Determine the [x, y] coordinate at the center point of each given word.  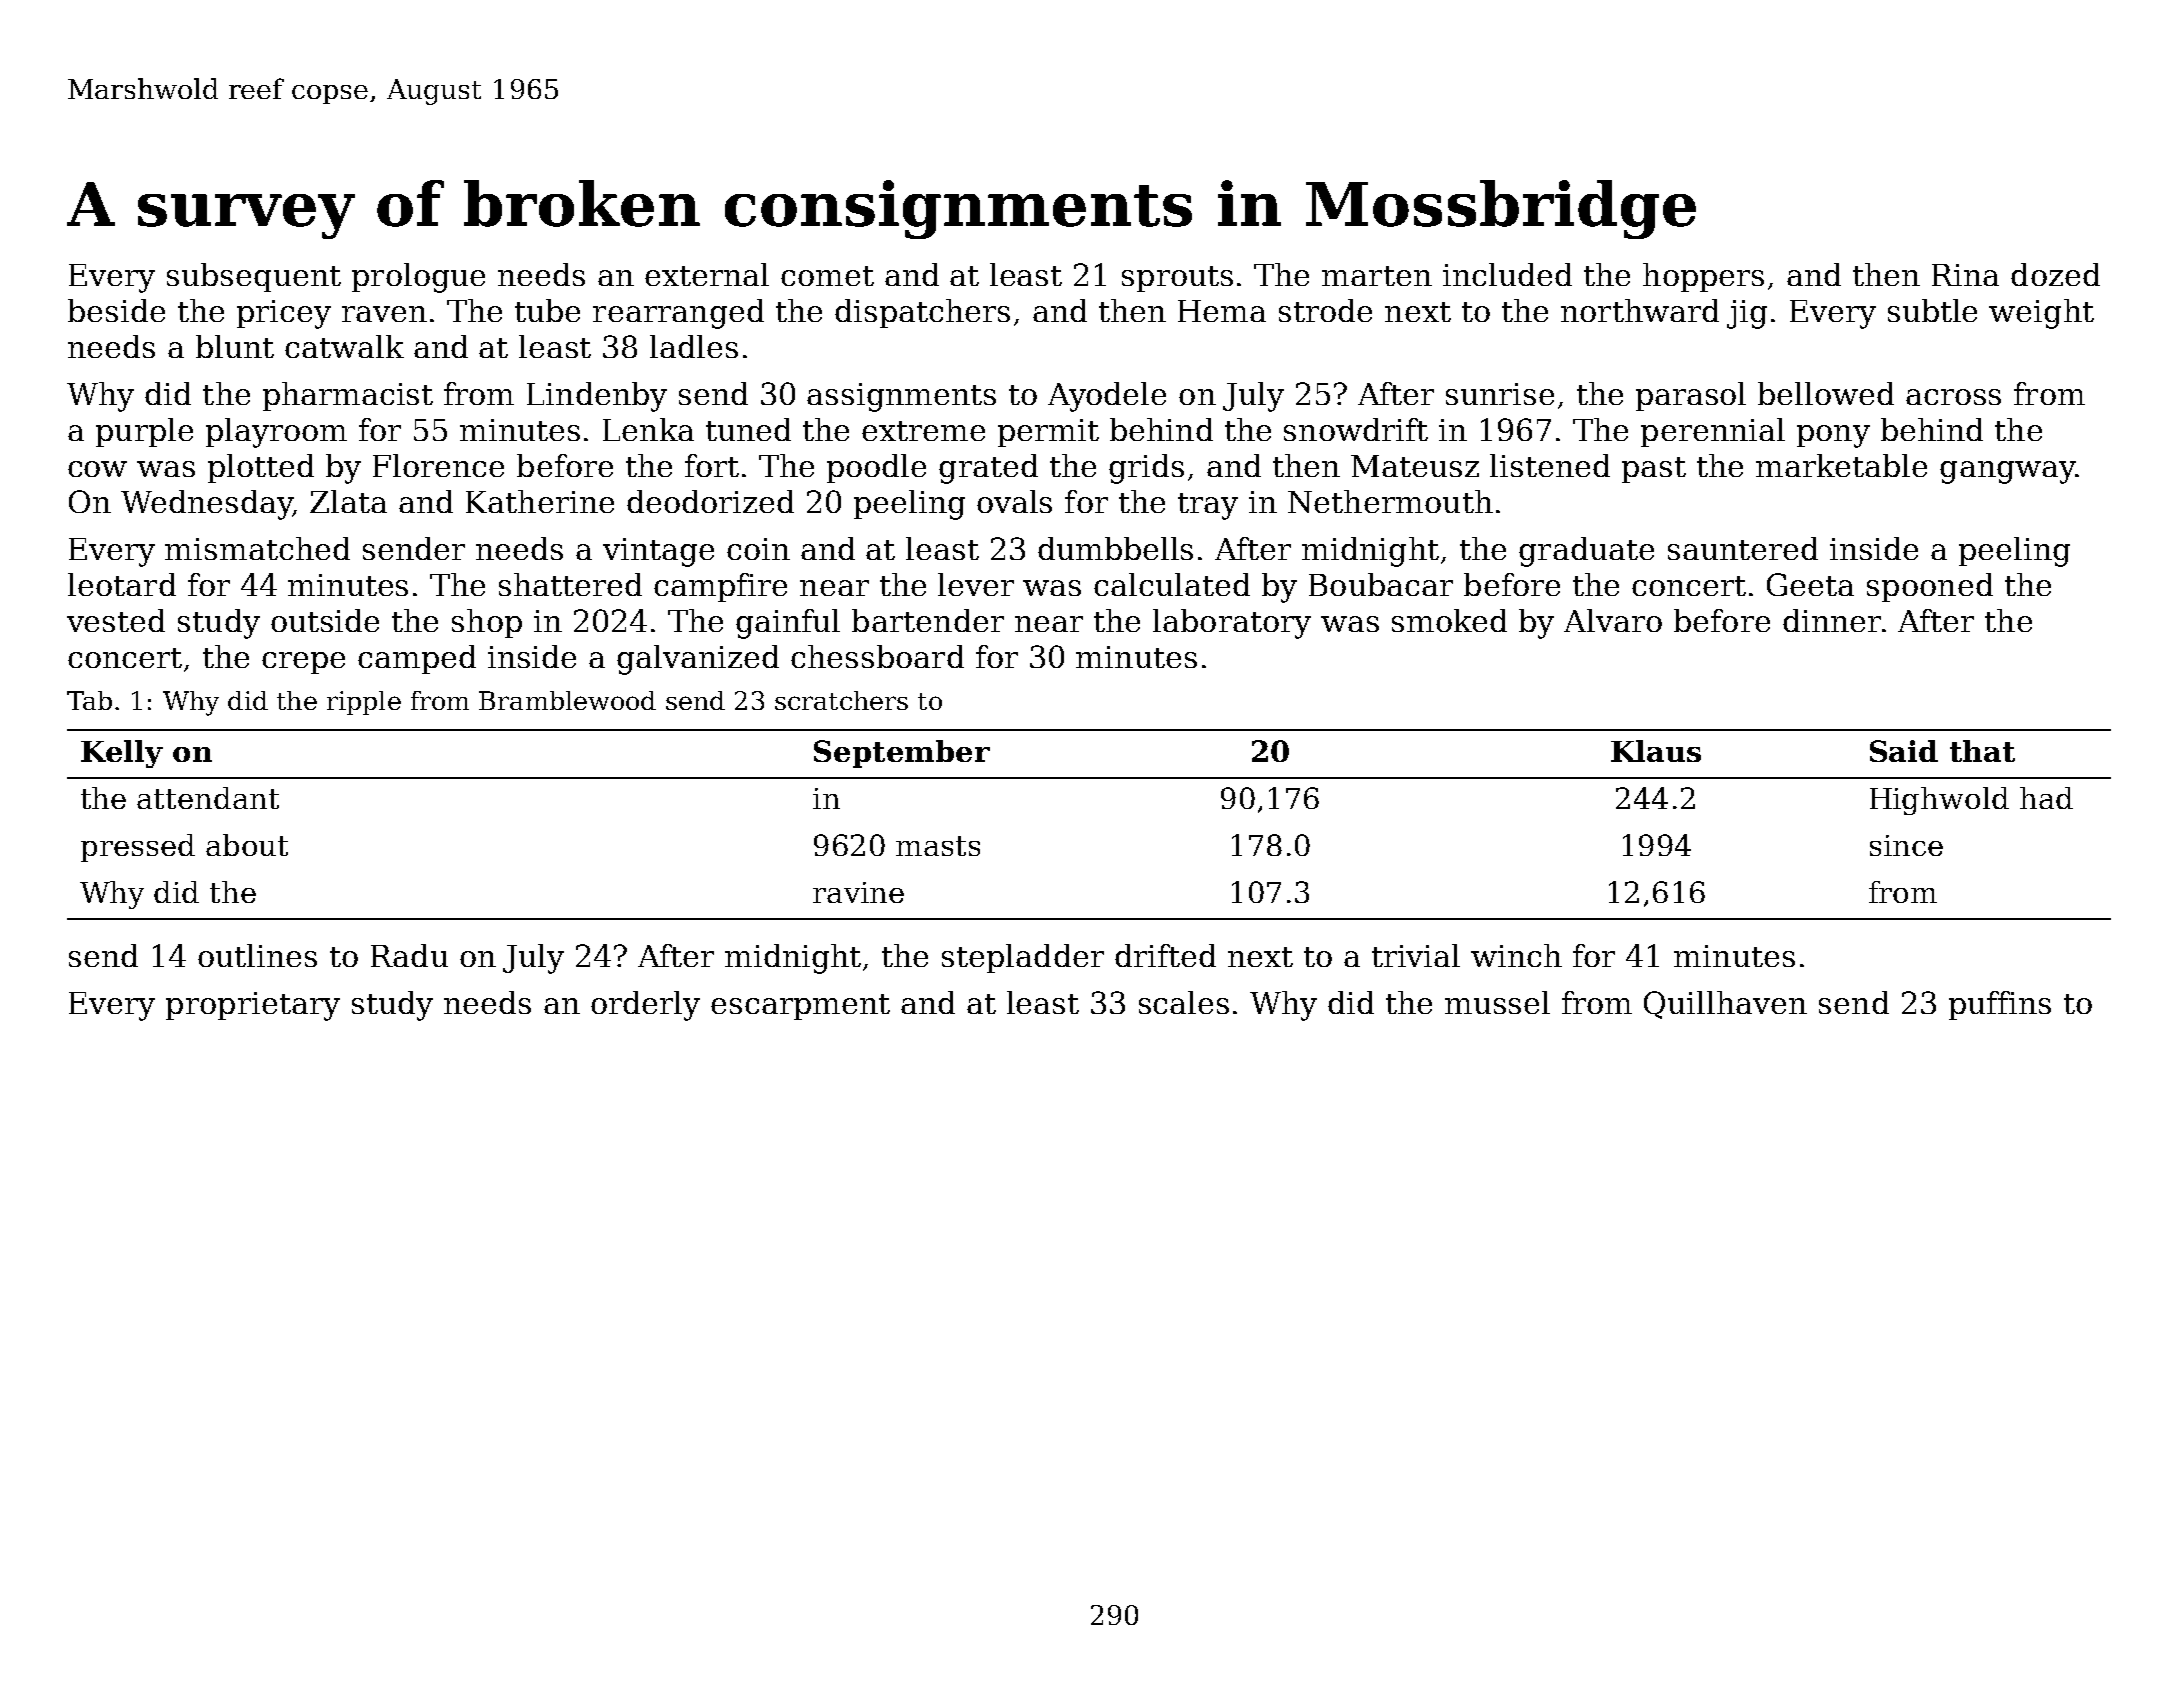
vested [116, 620]
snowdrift [1356, 429]
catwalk [344, 346]
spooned [1930, 587]
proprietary [253, 1006]
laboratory [1232, 624]
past [1654, 470]
